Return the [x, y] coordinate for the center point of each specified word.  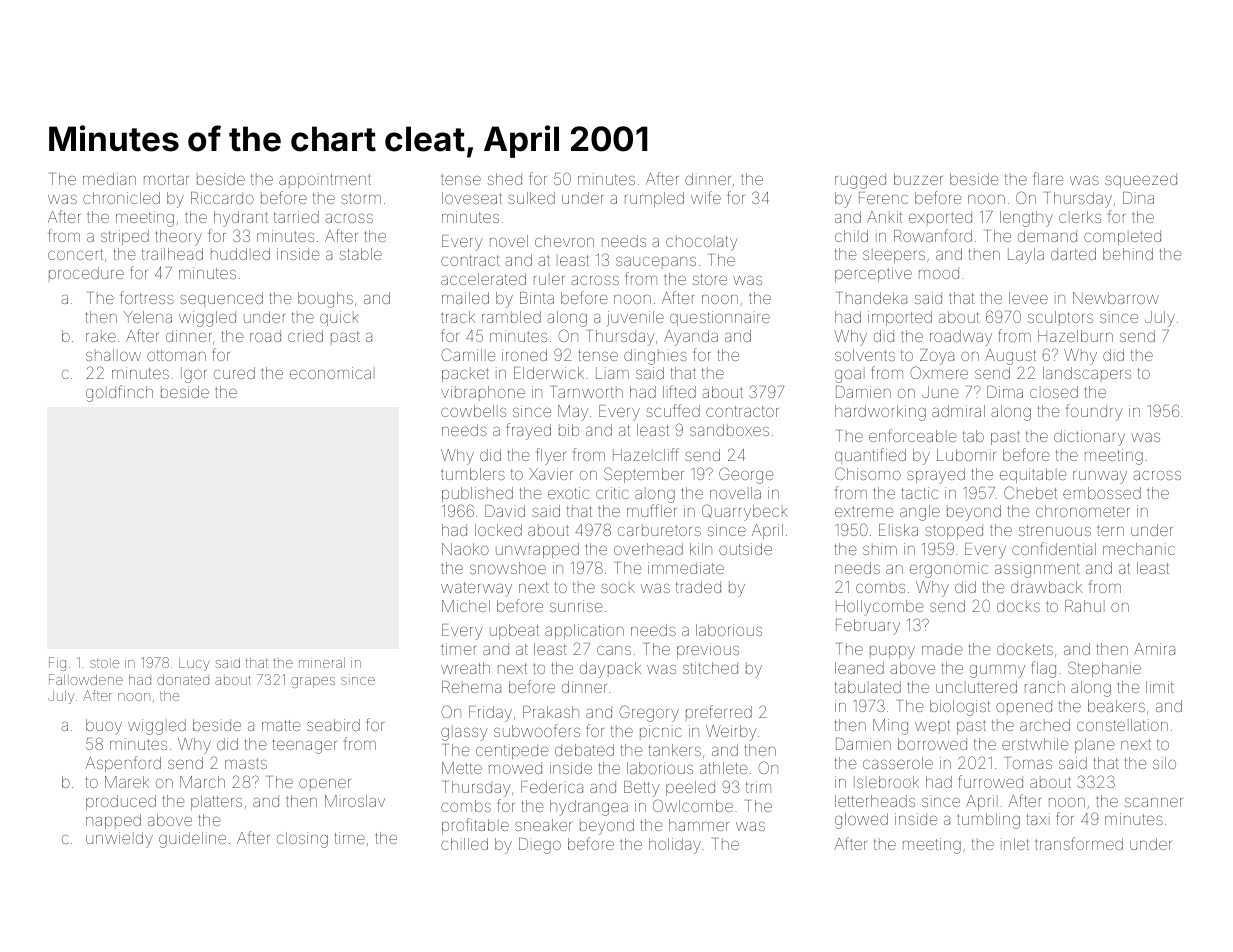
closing [302, 840]
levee [1028, 298]
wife [706, 197]
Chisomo [868, 473]
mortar [166, 179]
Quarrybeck [745, 512]
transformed [1079, 843]
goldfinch [119, 393]
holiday [675, 846]
